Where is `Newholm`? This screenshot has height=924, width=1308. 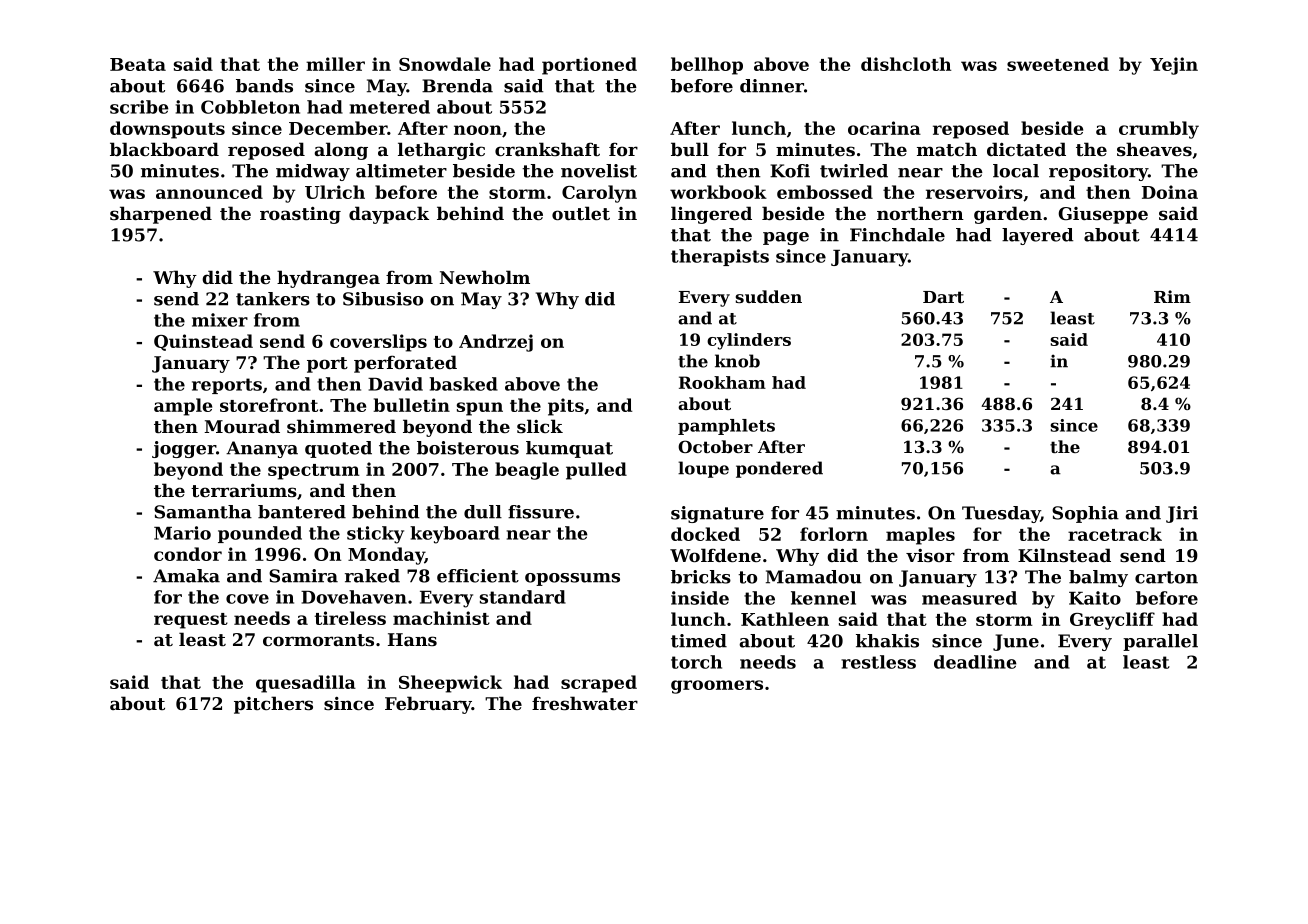
Newholm is located at coordinates (485, 277).
